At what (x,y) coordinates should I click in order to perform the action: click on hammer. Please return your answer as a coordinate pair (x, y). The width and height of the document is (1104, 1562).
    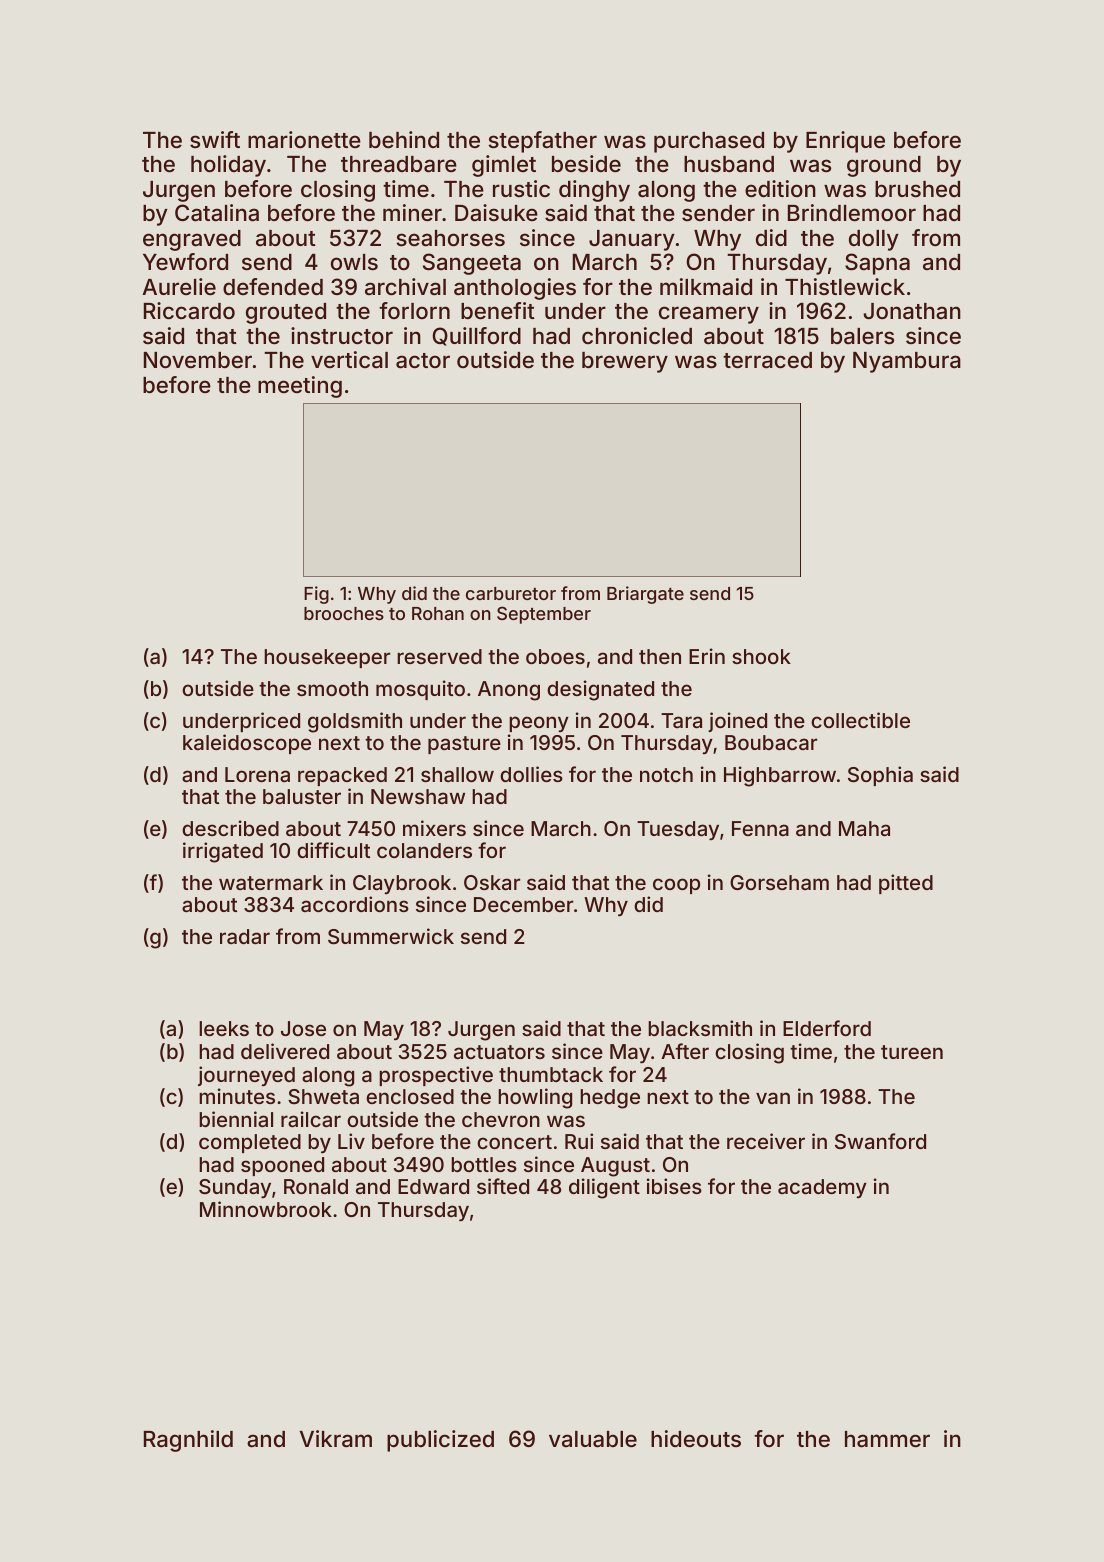
    Looking at the image, I should click on (887, 1439).
